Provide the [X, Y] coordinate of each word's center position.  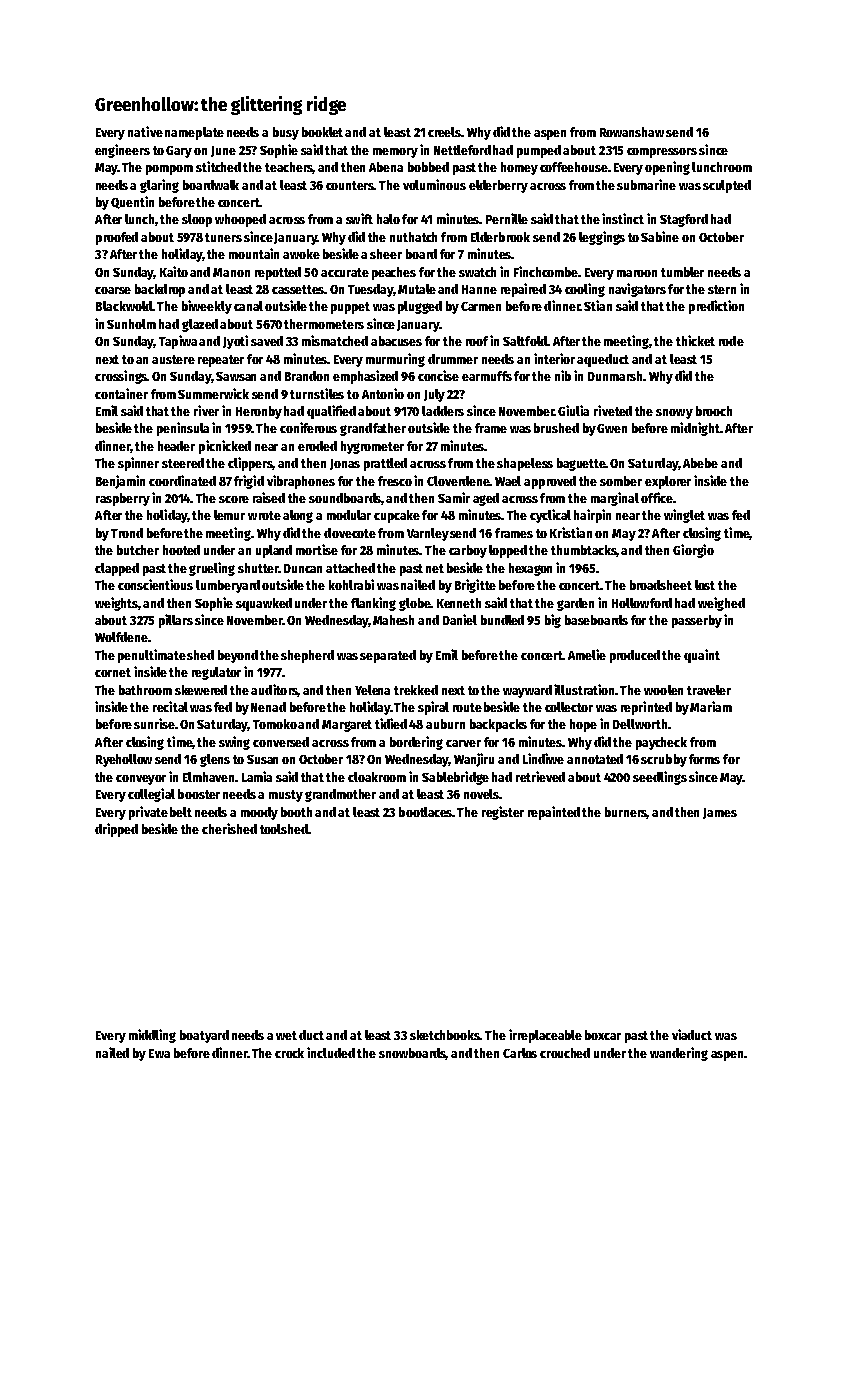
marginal [615, 499]
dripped [116, 830]
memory [395, 153]
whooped [240, 220]
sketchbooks [445, 1035]
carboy [468, 551]
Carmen [481, 306]
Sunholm [131, 324]
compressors [662, 153]
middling [152, 1036]
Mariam [711, 706]
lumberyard [228, 586]
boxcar [603, 1035]
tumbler [682, 272]
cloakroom [377, 777]
